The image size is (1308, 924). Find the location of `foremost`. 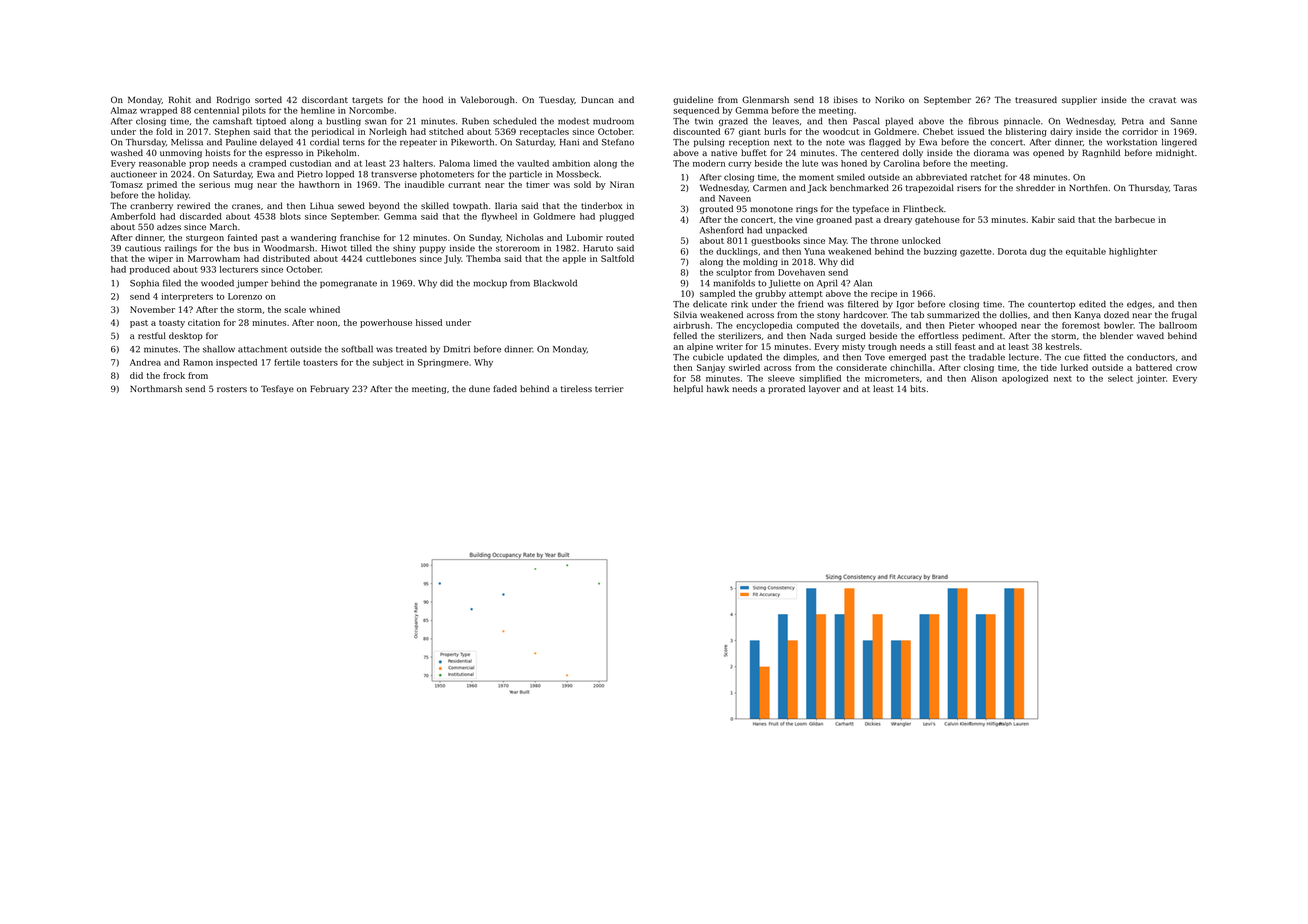

foremost is located at coordinates (1081, 325).
